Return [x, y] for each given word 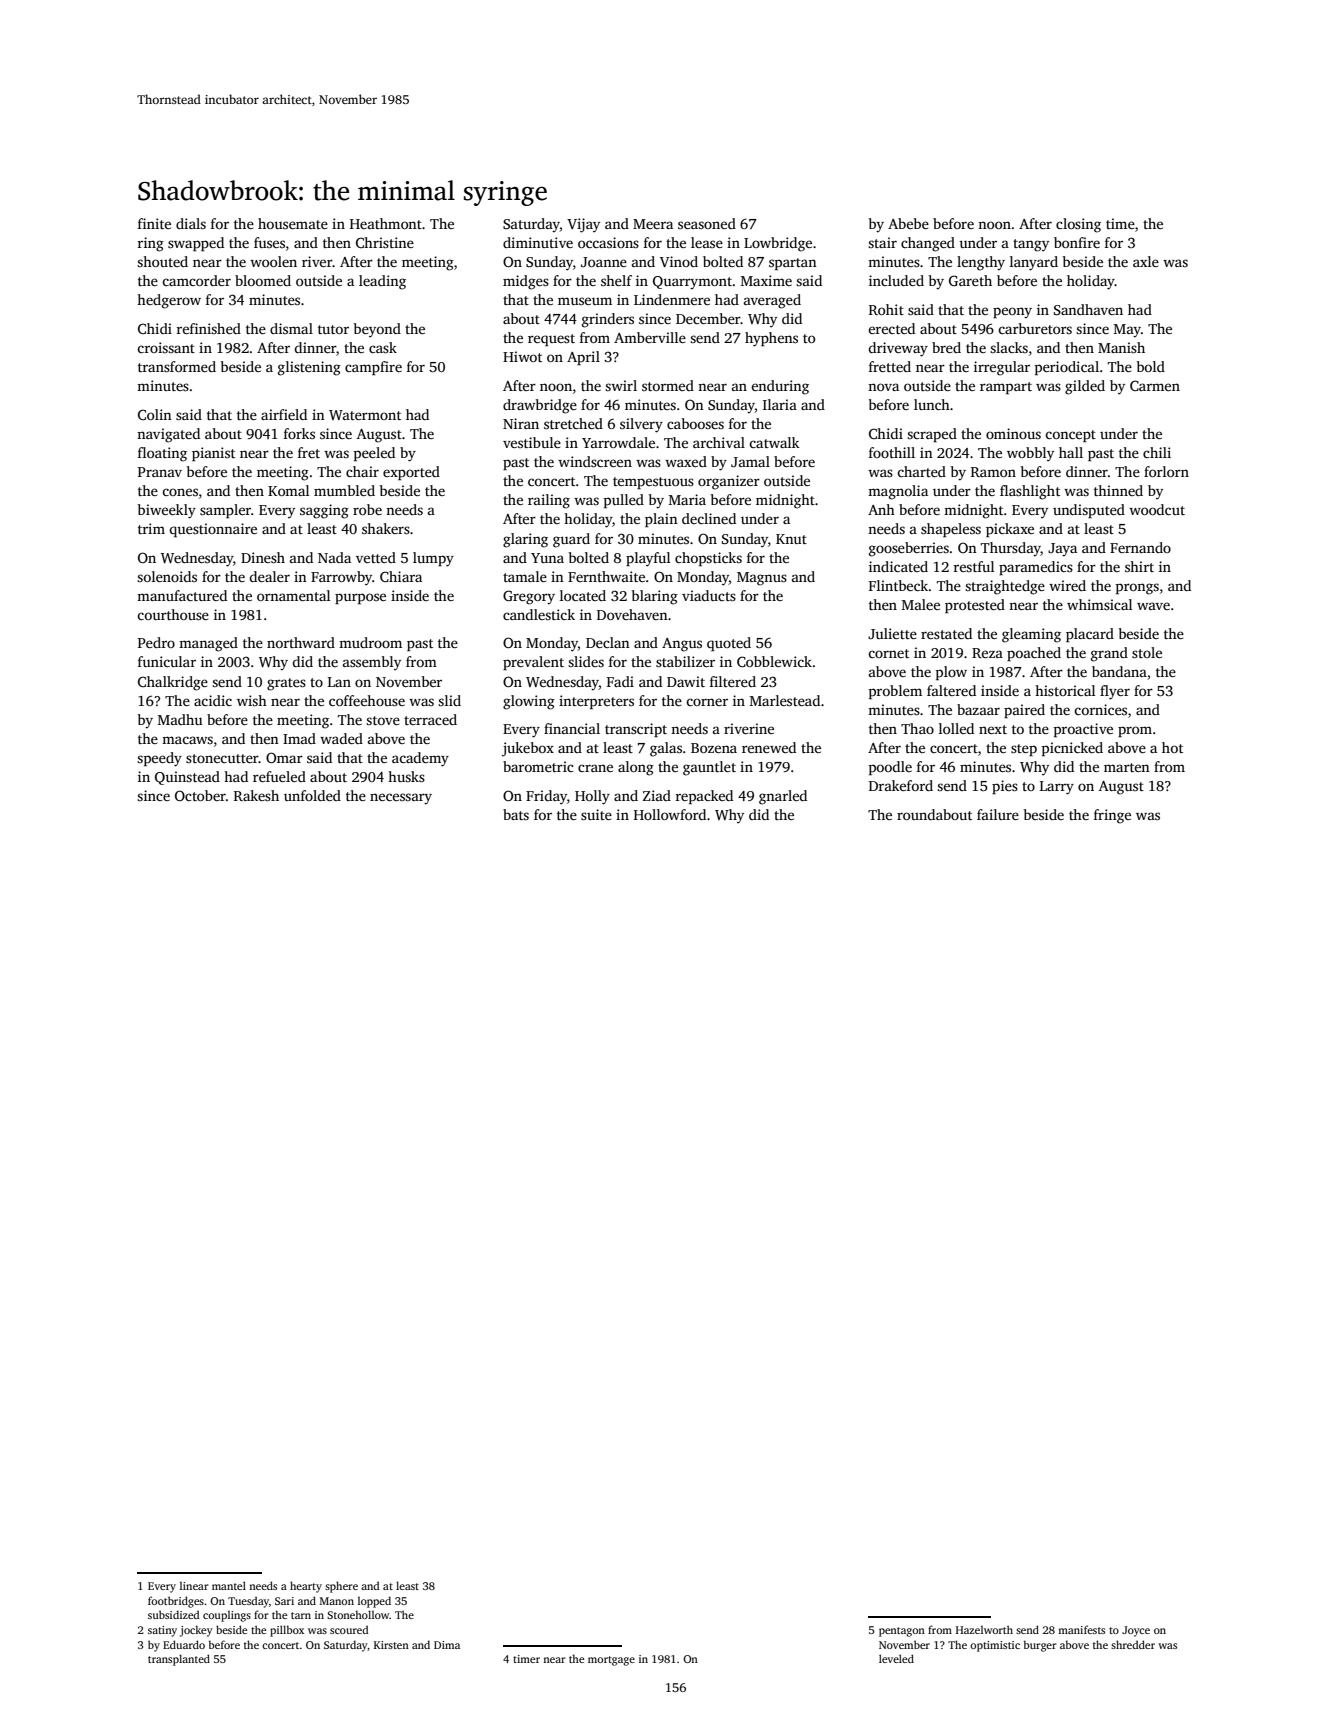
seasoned [707, 223]
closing [1078, 225]
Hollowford [670, 814]
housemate [293, 223]
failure [998, 814]
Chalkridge [173, 683]
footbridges [176, 1602]
